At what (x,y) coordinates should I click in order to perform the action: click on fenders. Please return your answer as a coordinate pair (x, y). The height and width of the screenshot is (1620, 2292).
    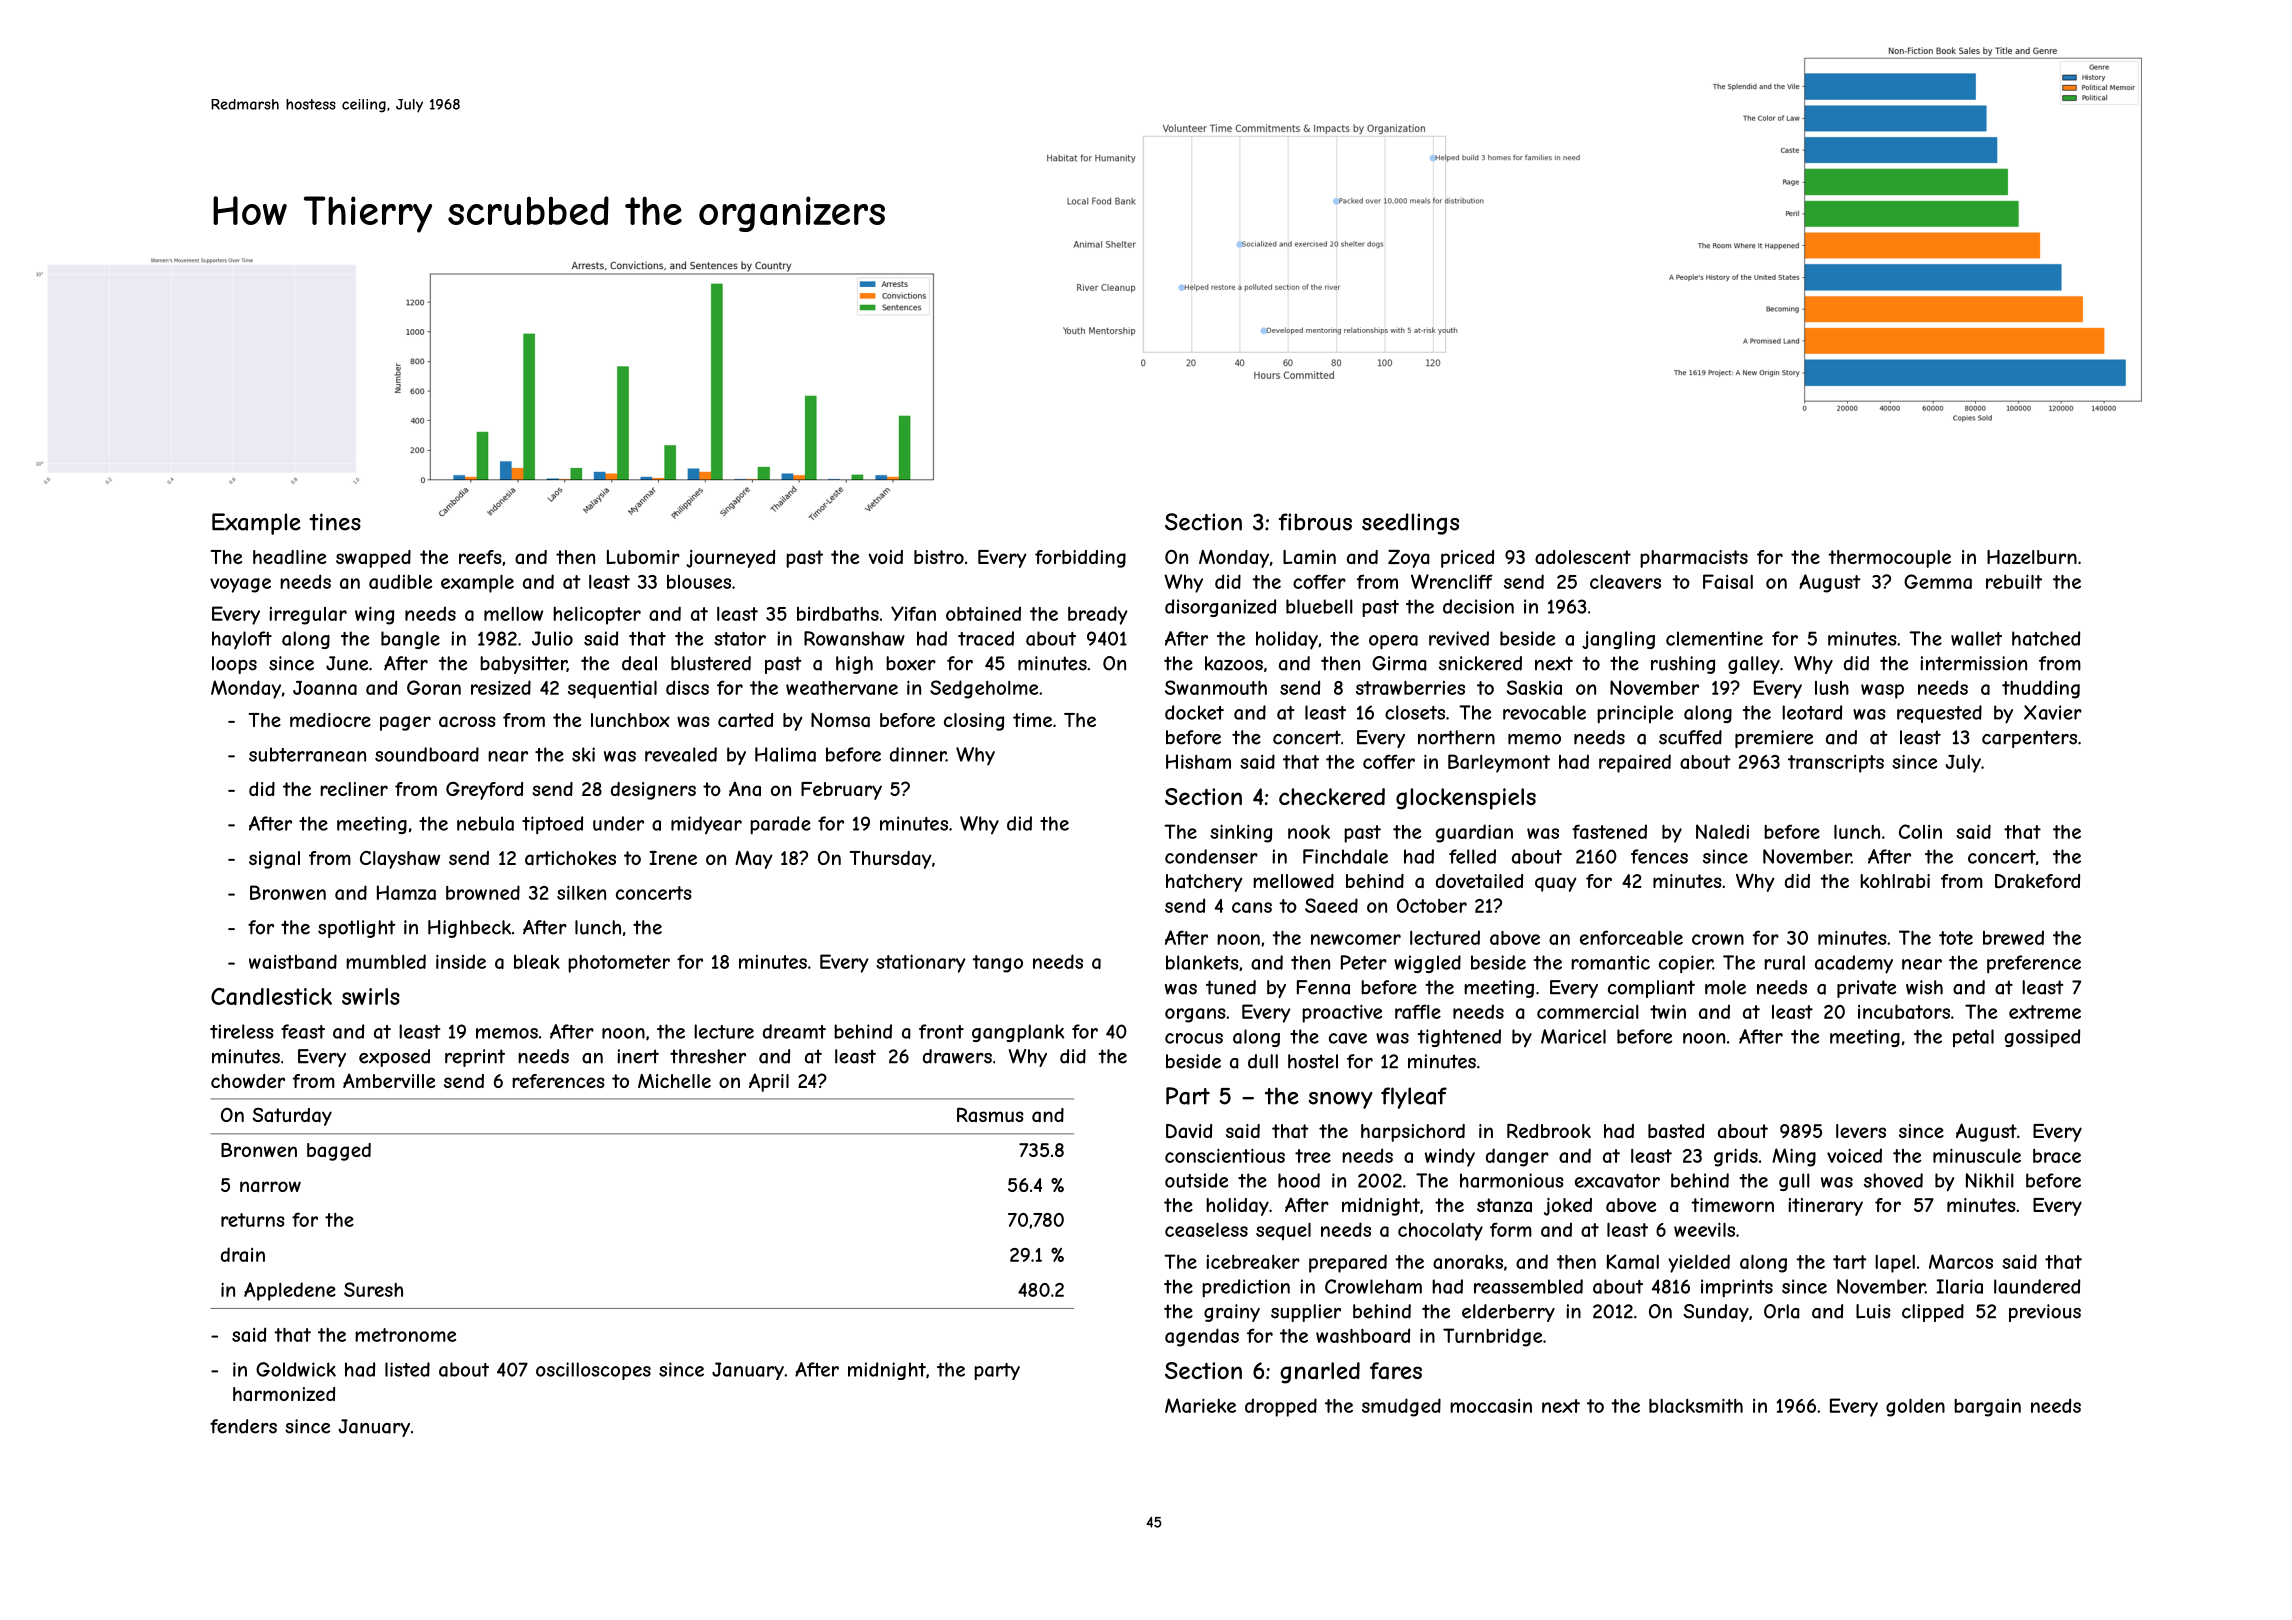
    Looking at the image, I should click on (243, 1426).
